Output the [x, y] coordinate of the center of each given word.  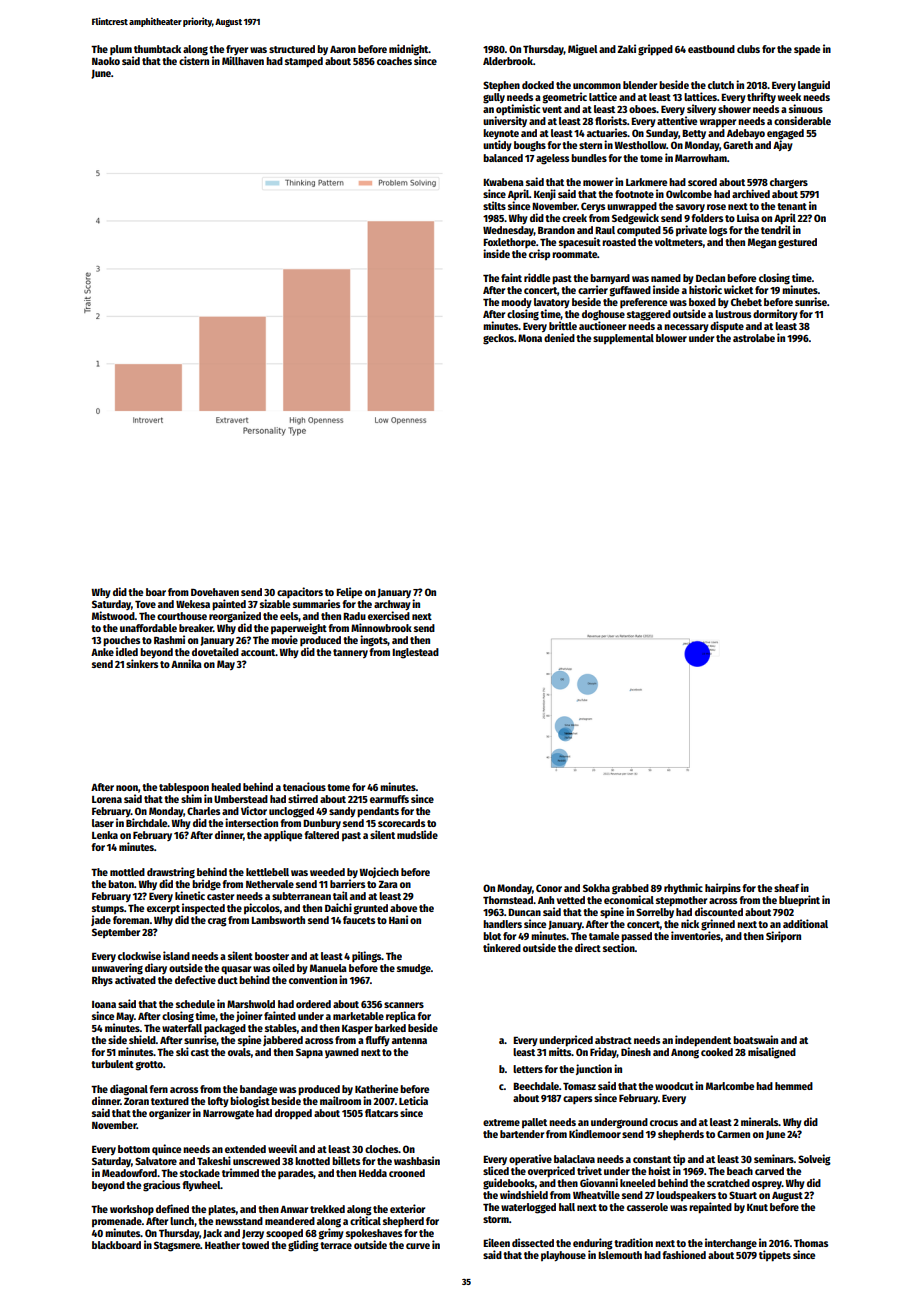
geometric [565, 98]
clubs [748, 49]
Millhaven [243, 60]
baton [121, 884]
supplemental [623, 339]
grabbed [630, 889]
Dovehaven [215, 592]
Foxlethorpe [509, 243]
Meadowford [129, 1173]
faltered [321, 835]
